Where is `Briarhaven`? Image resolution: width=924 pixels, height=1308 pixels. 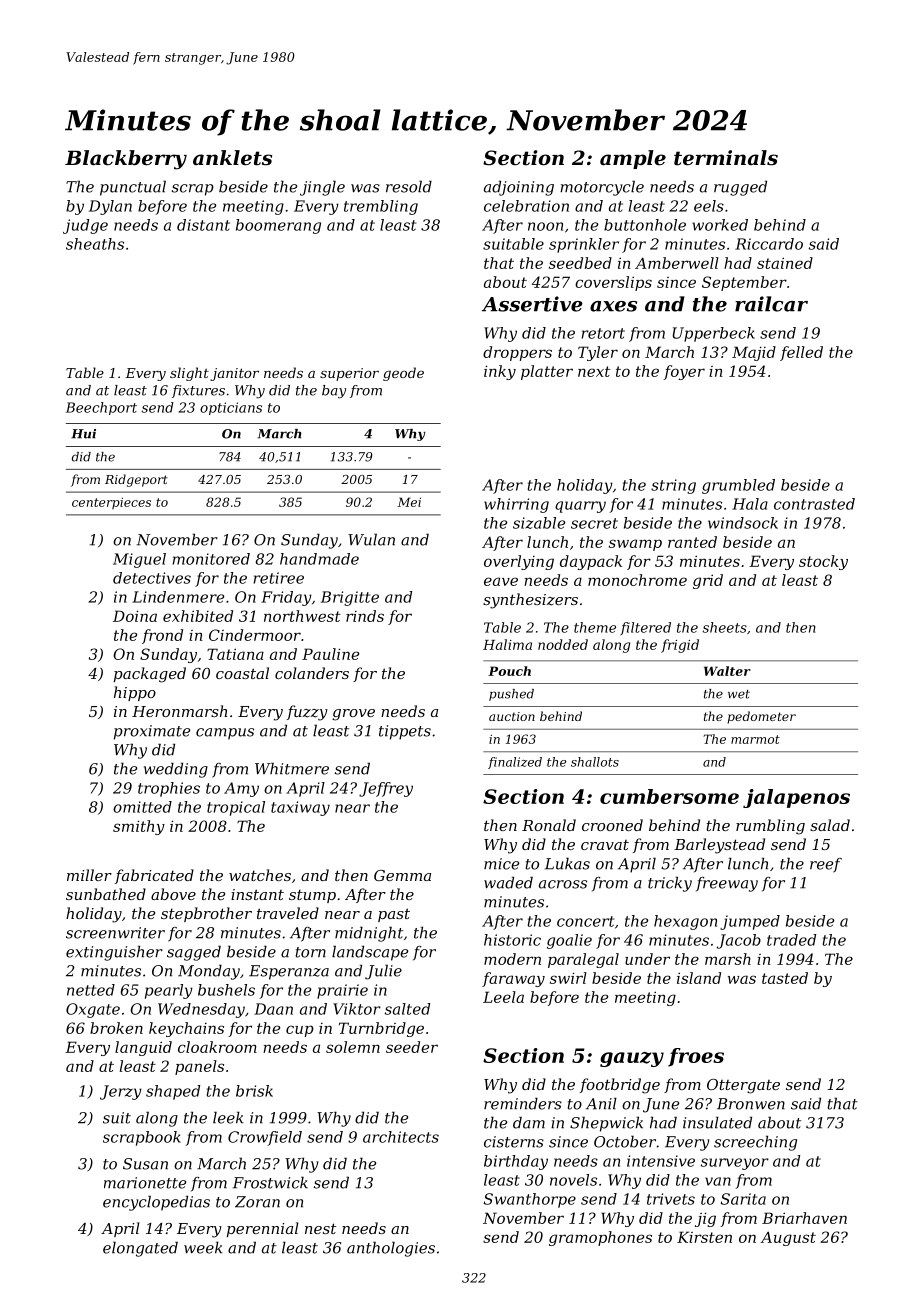
Briarhaven is located at coordinates (804, 1218).
